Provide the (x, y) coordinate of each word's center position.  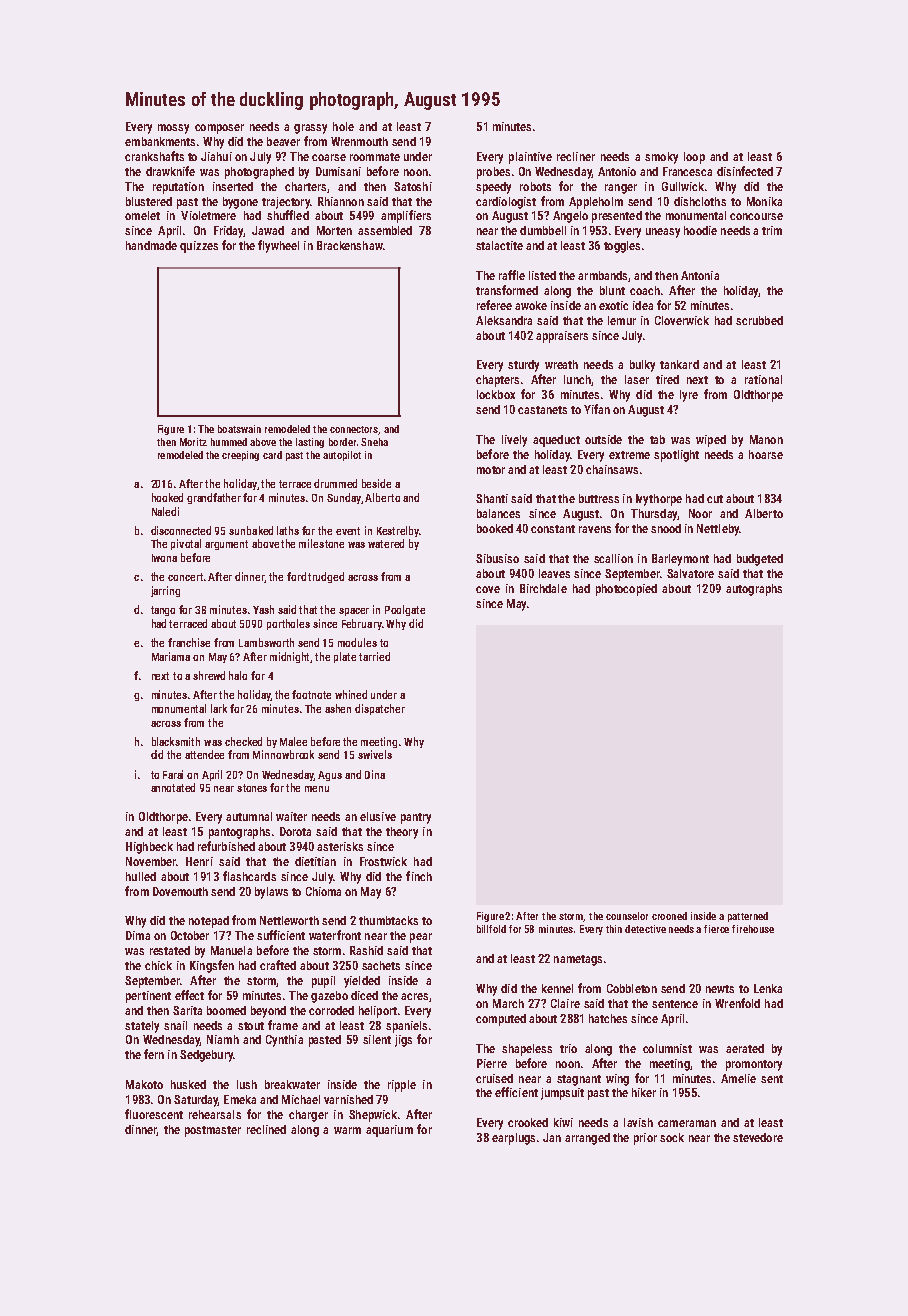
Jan (552, 1137)
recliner (576, 156)
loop (694, 158)
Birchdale (543, 588)
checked (243, 741)
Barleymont (680, 560)
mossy (173, 129)
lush (247, 1084)
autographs (754, 590)
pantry (416, 818)
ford (296, 576)
